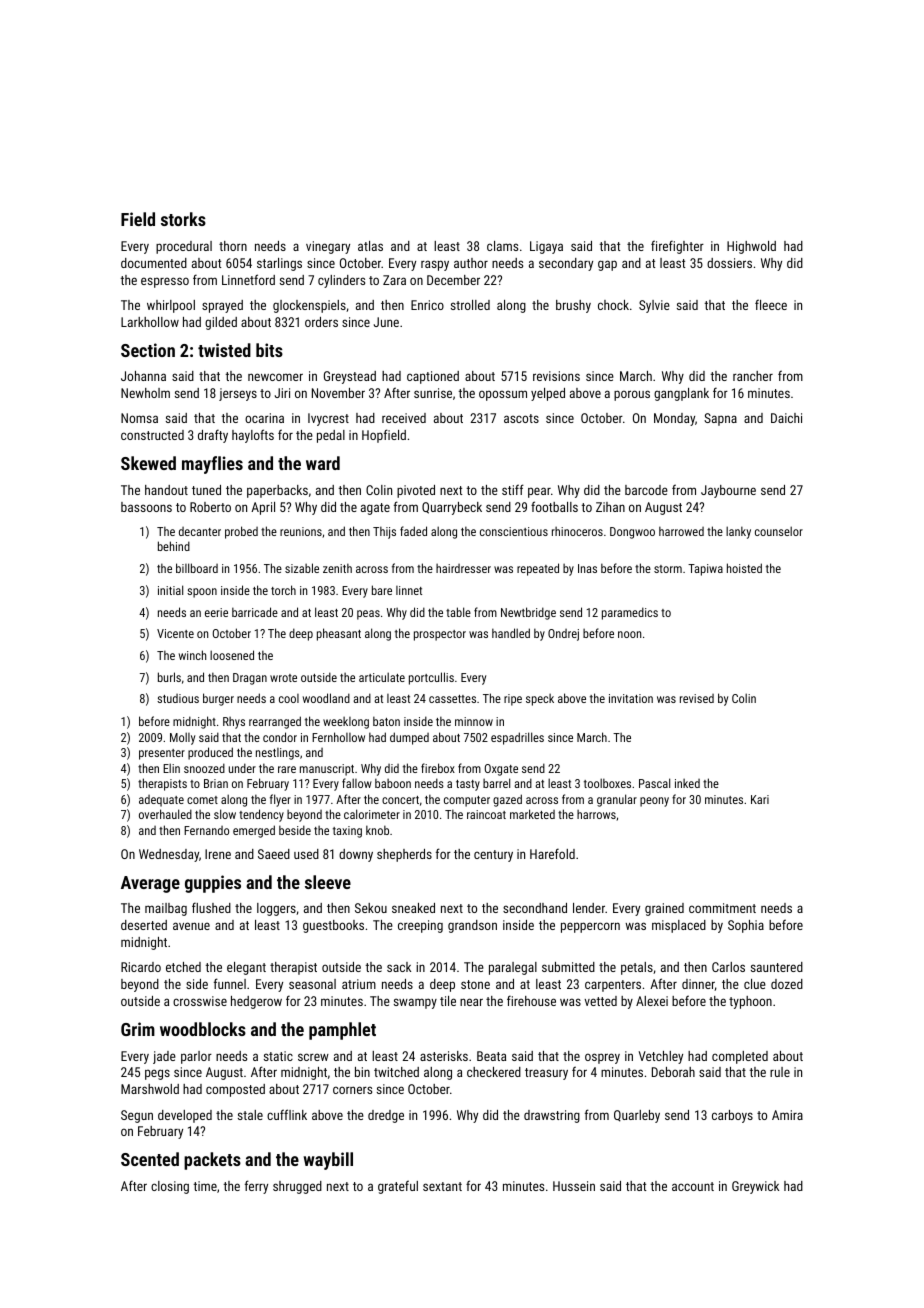 The height and width of the screenshot is (1308, 924). I want to click on storks, so click(183, 219).
